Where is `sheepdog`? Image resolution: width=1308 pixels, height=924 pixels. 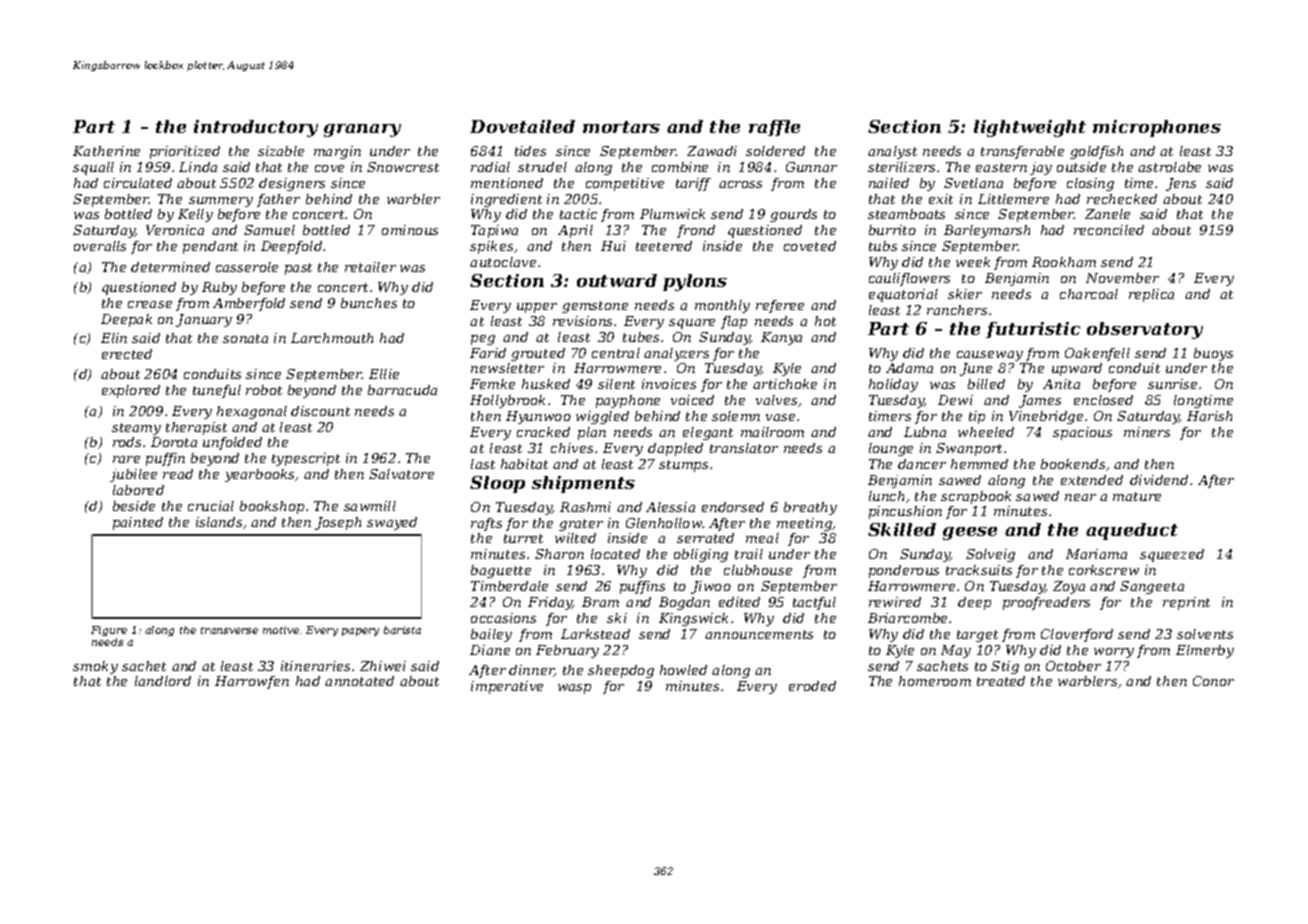
sheepdog is located at coordinates (621, 671).
